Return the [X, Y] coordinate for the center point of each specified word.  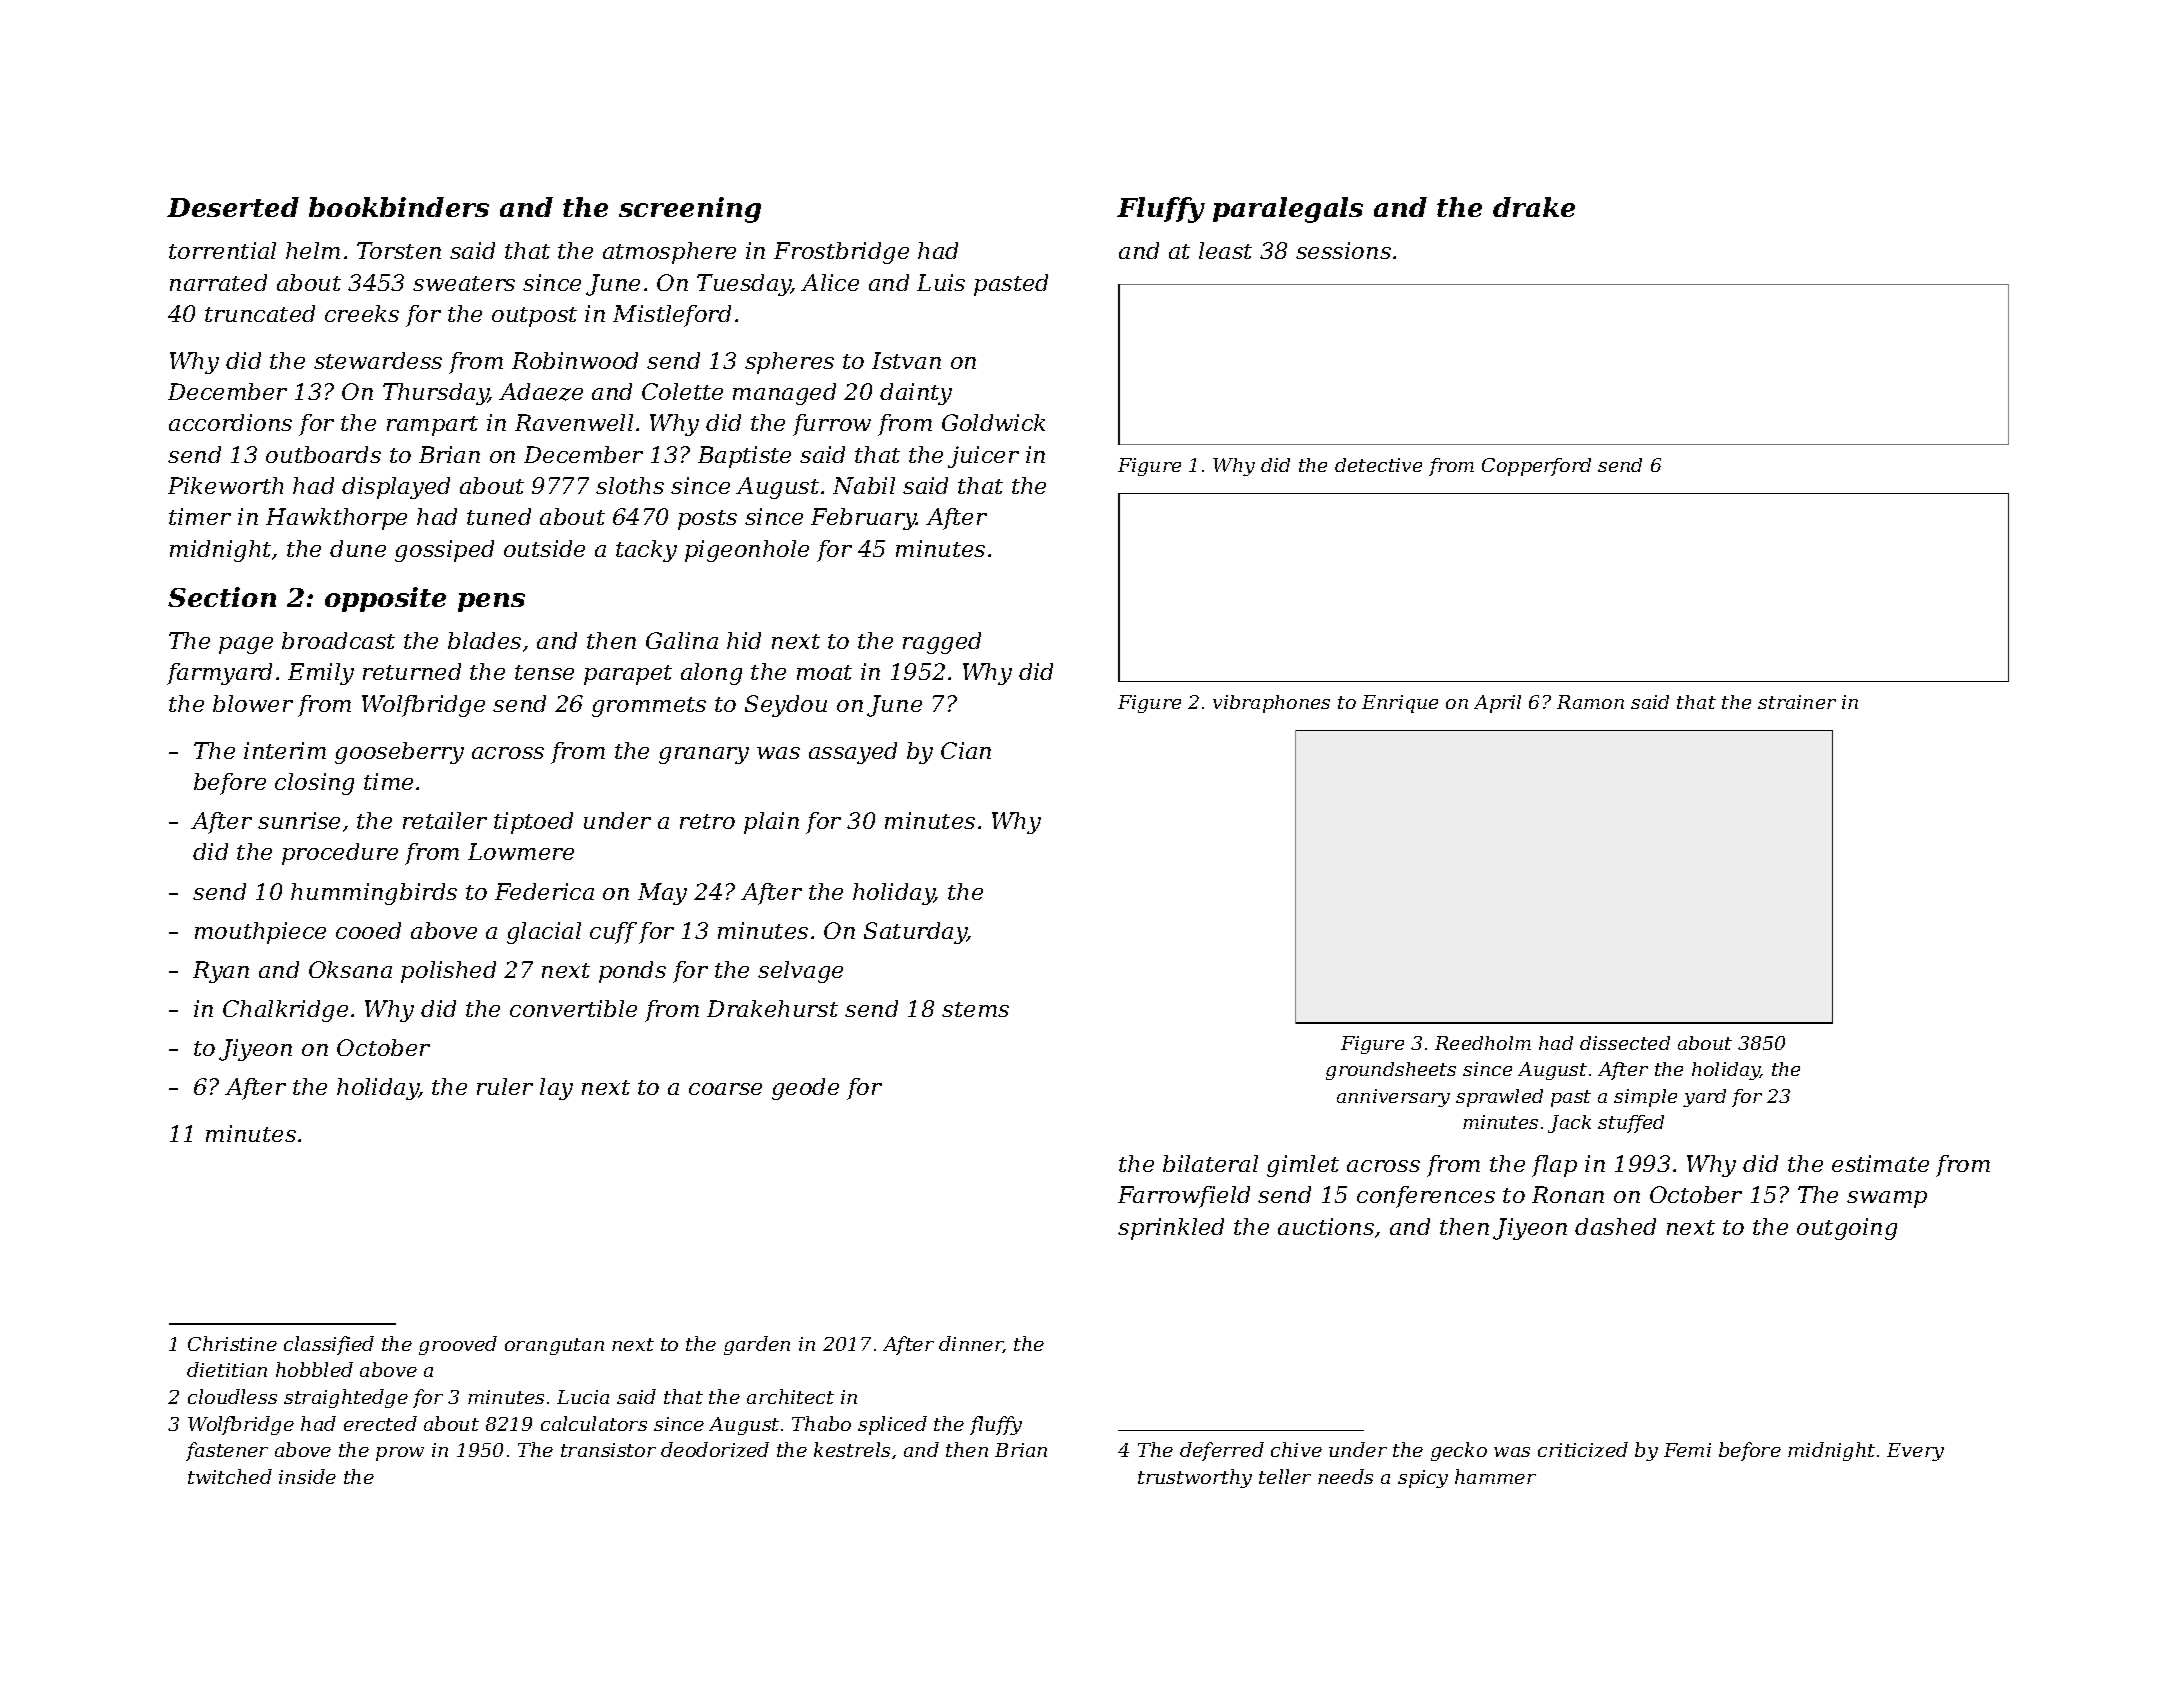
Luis [941, 282]
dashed [1615, 1226]
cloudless [232, 1396]
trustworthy [1195, 1478]
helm [313, 250]
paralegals [1288, 210]
